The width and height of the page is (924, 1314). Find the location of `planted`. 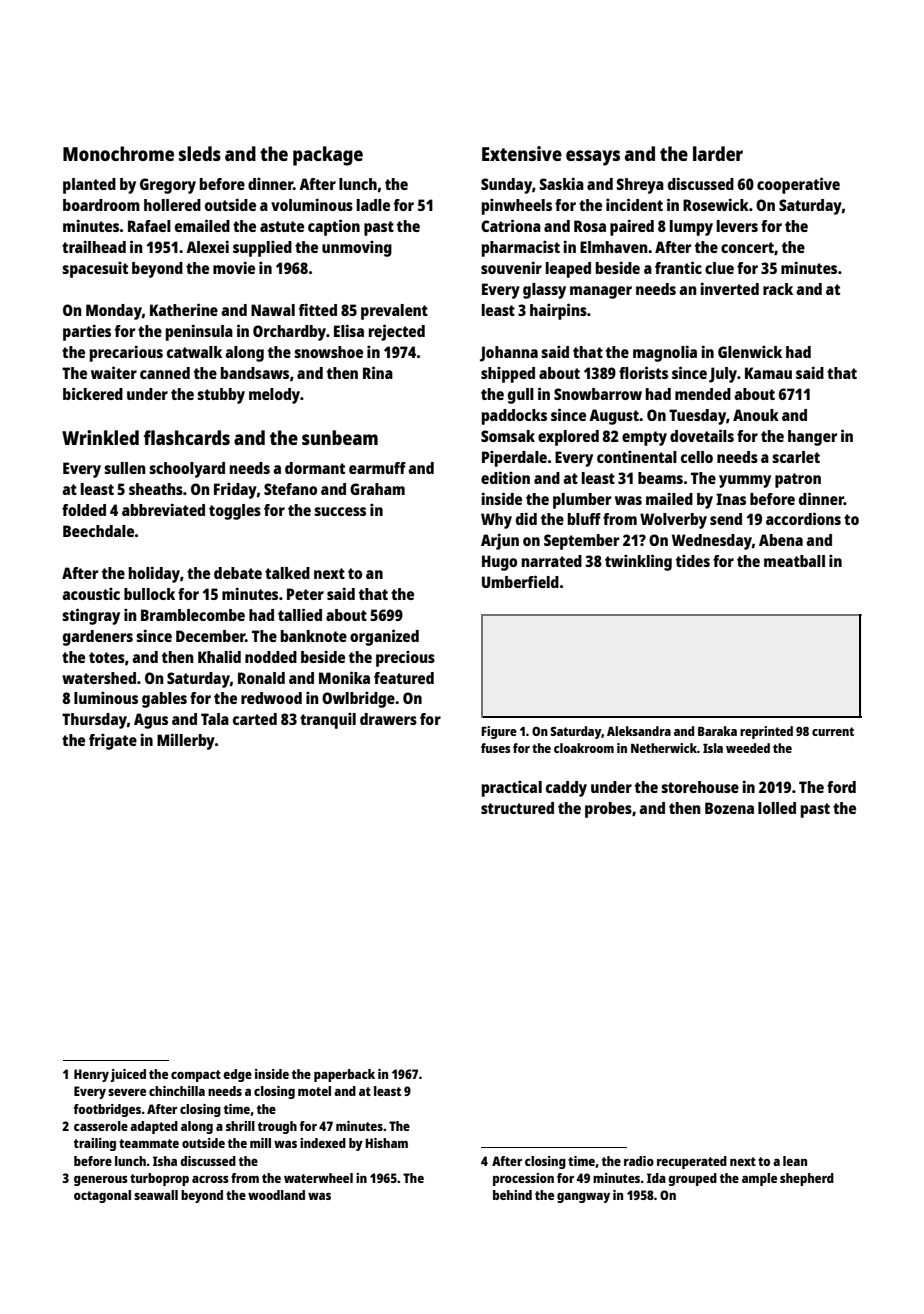

planted is located at coordinates (89, 186).
